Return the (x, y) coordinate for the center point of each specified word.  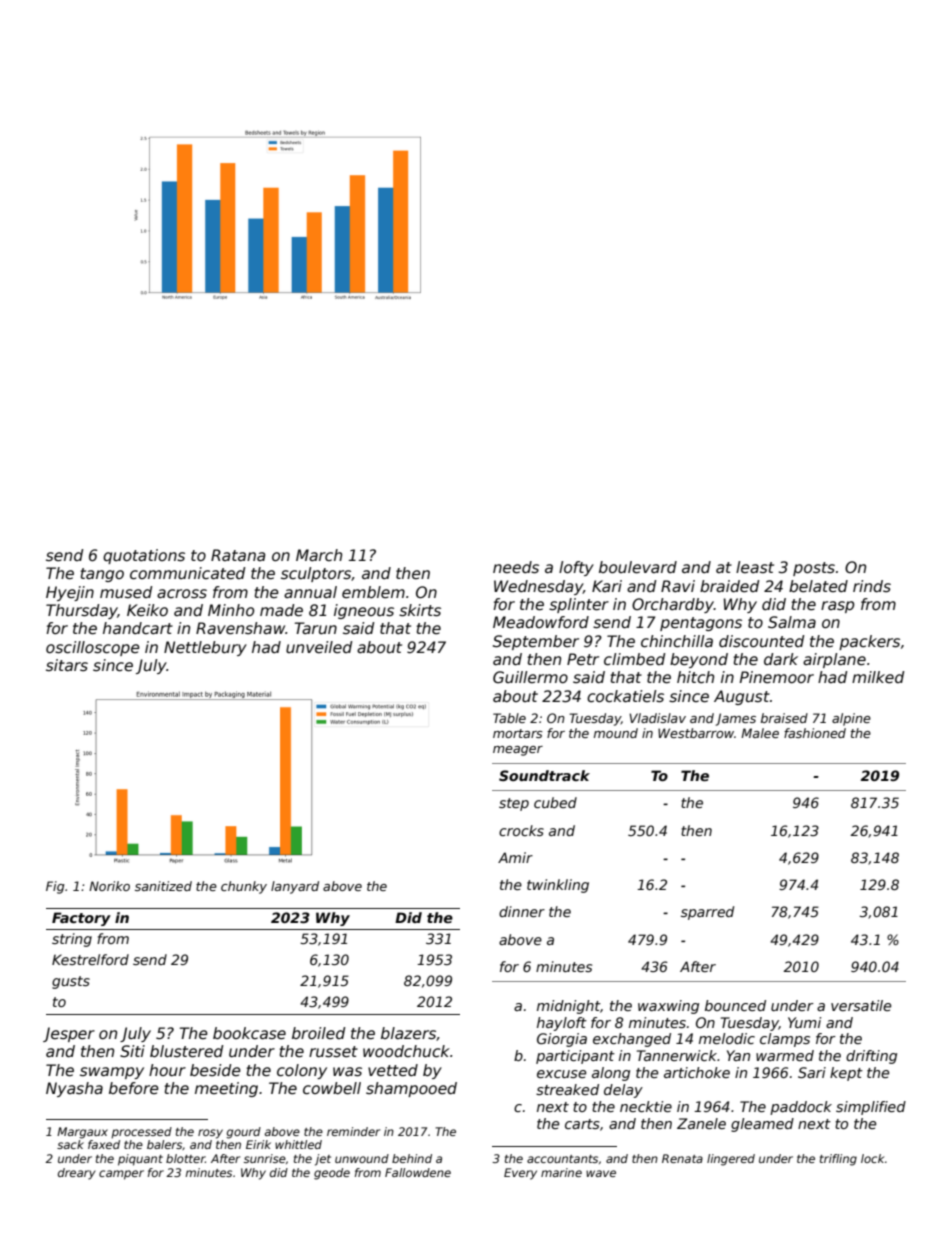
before (134, 1088)
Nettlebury (205, 648)
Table (509, 718)
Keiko (147, 610)
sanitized (163, 886)
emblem (373, 592)
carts (582, 1124)
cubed (555, 802)
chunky (244, 887)
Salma (792, 622)
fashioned (815, 733)
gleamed (762, 1125)
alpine (851, 719)
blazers (408, 1033)
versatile (861, 1005)
